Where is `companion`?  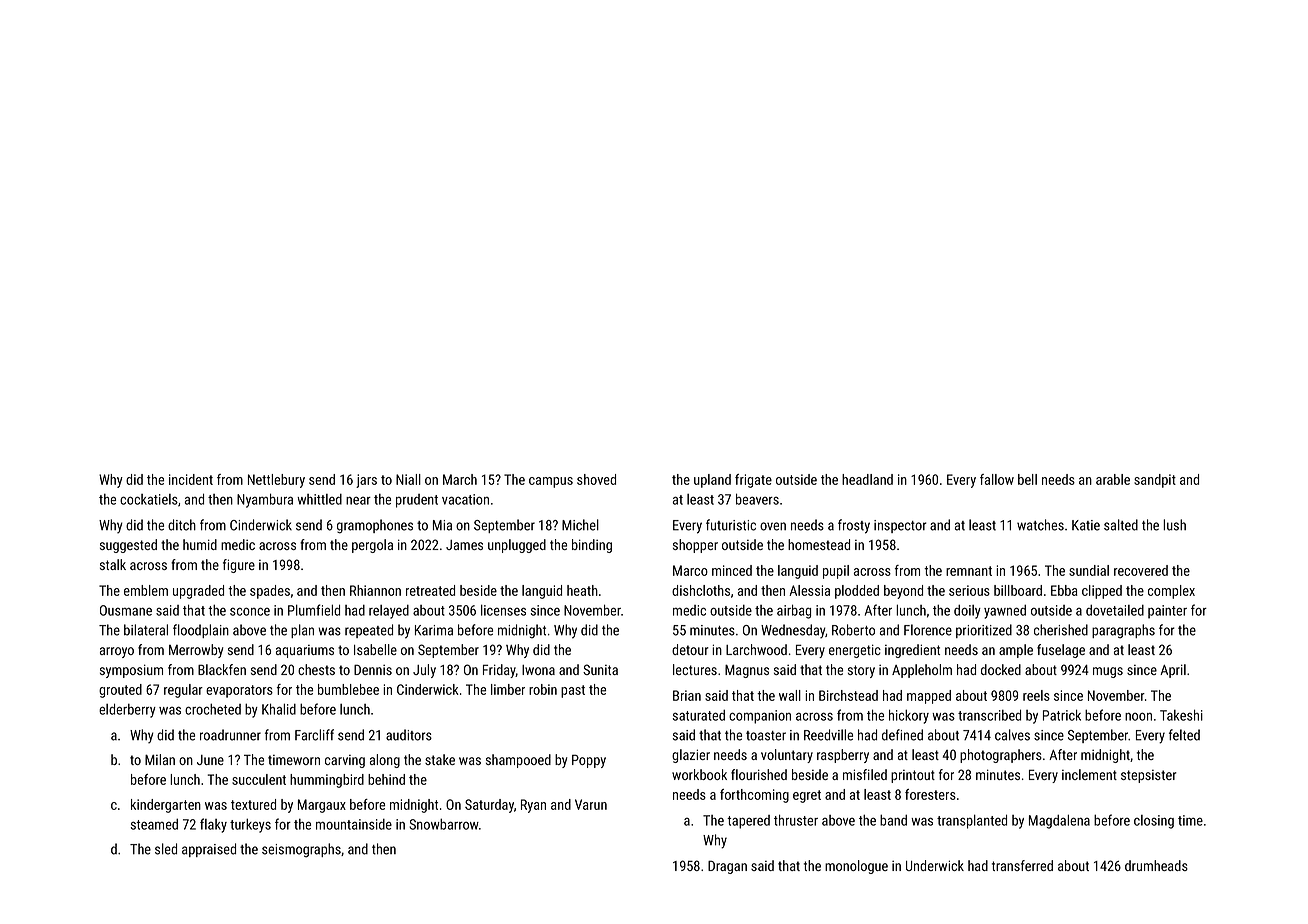
companion is located at coordinates (760, 717).
